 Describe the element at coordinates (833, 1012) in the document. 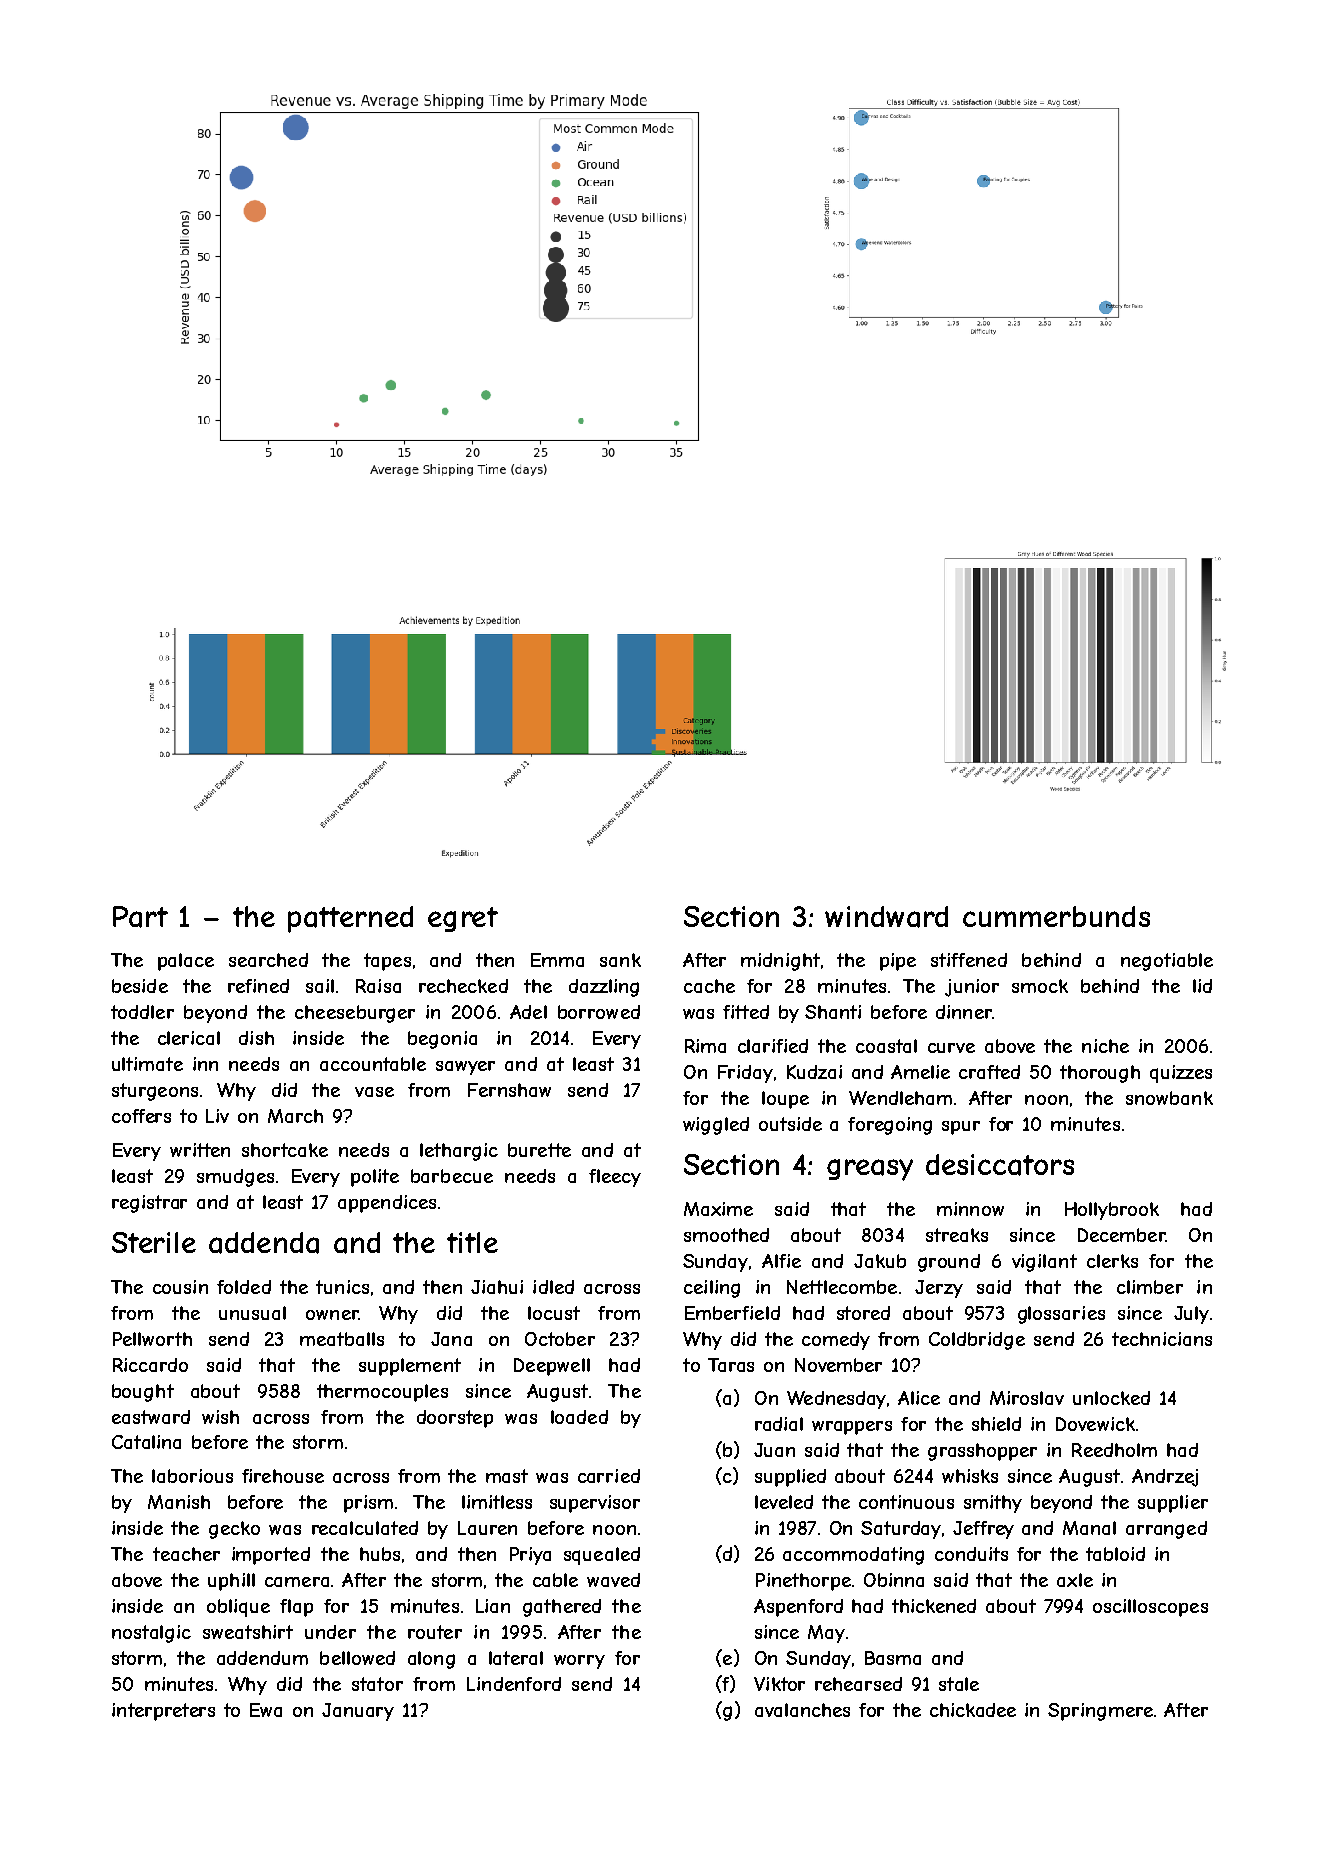

I see `Shanti` at that location.
